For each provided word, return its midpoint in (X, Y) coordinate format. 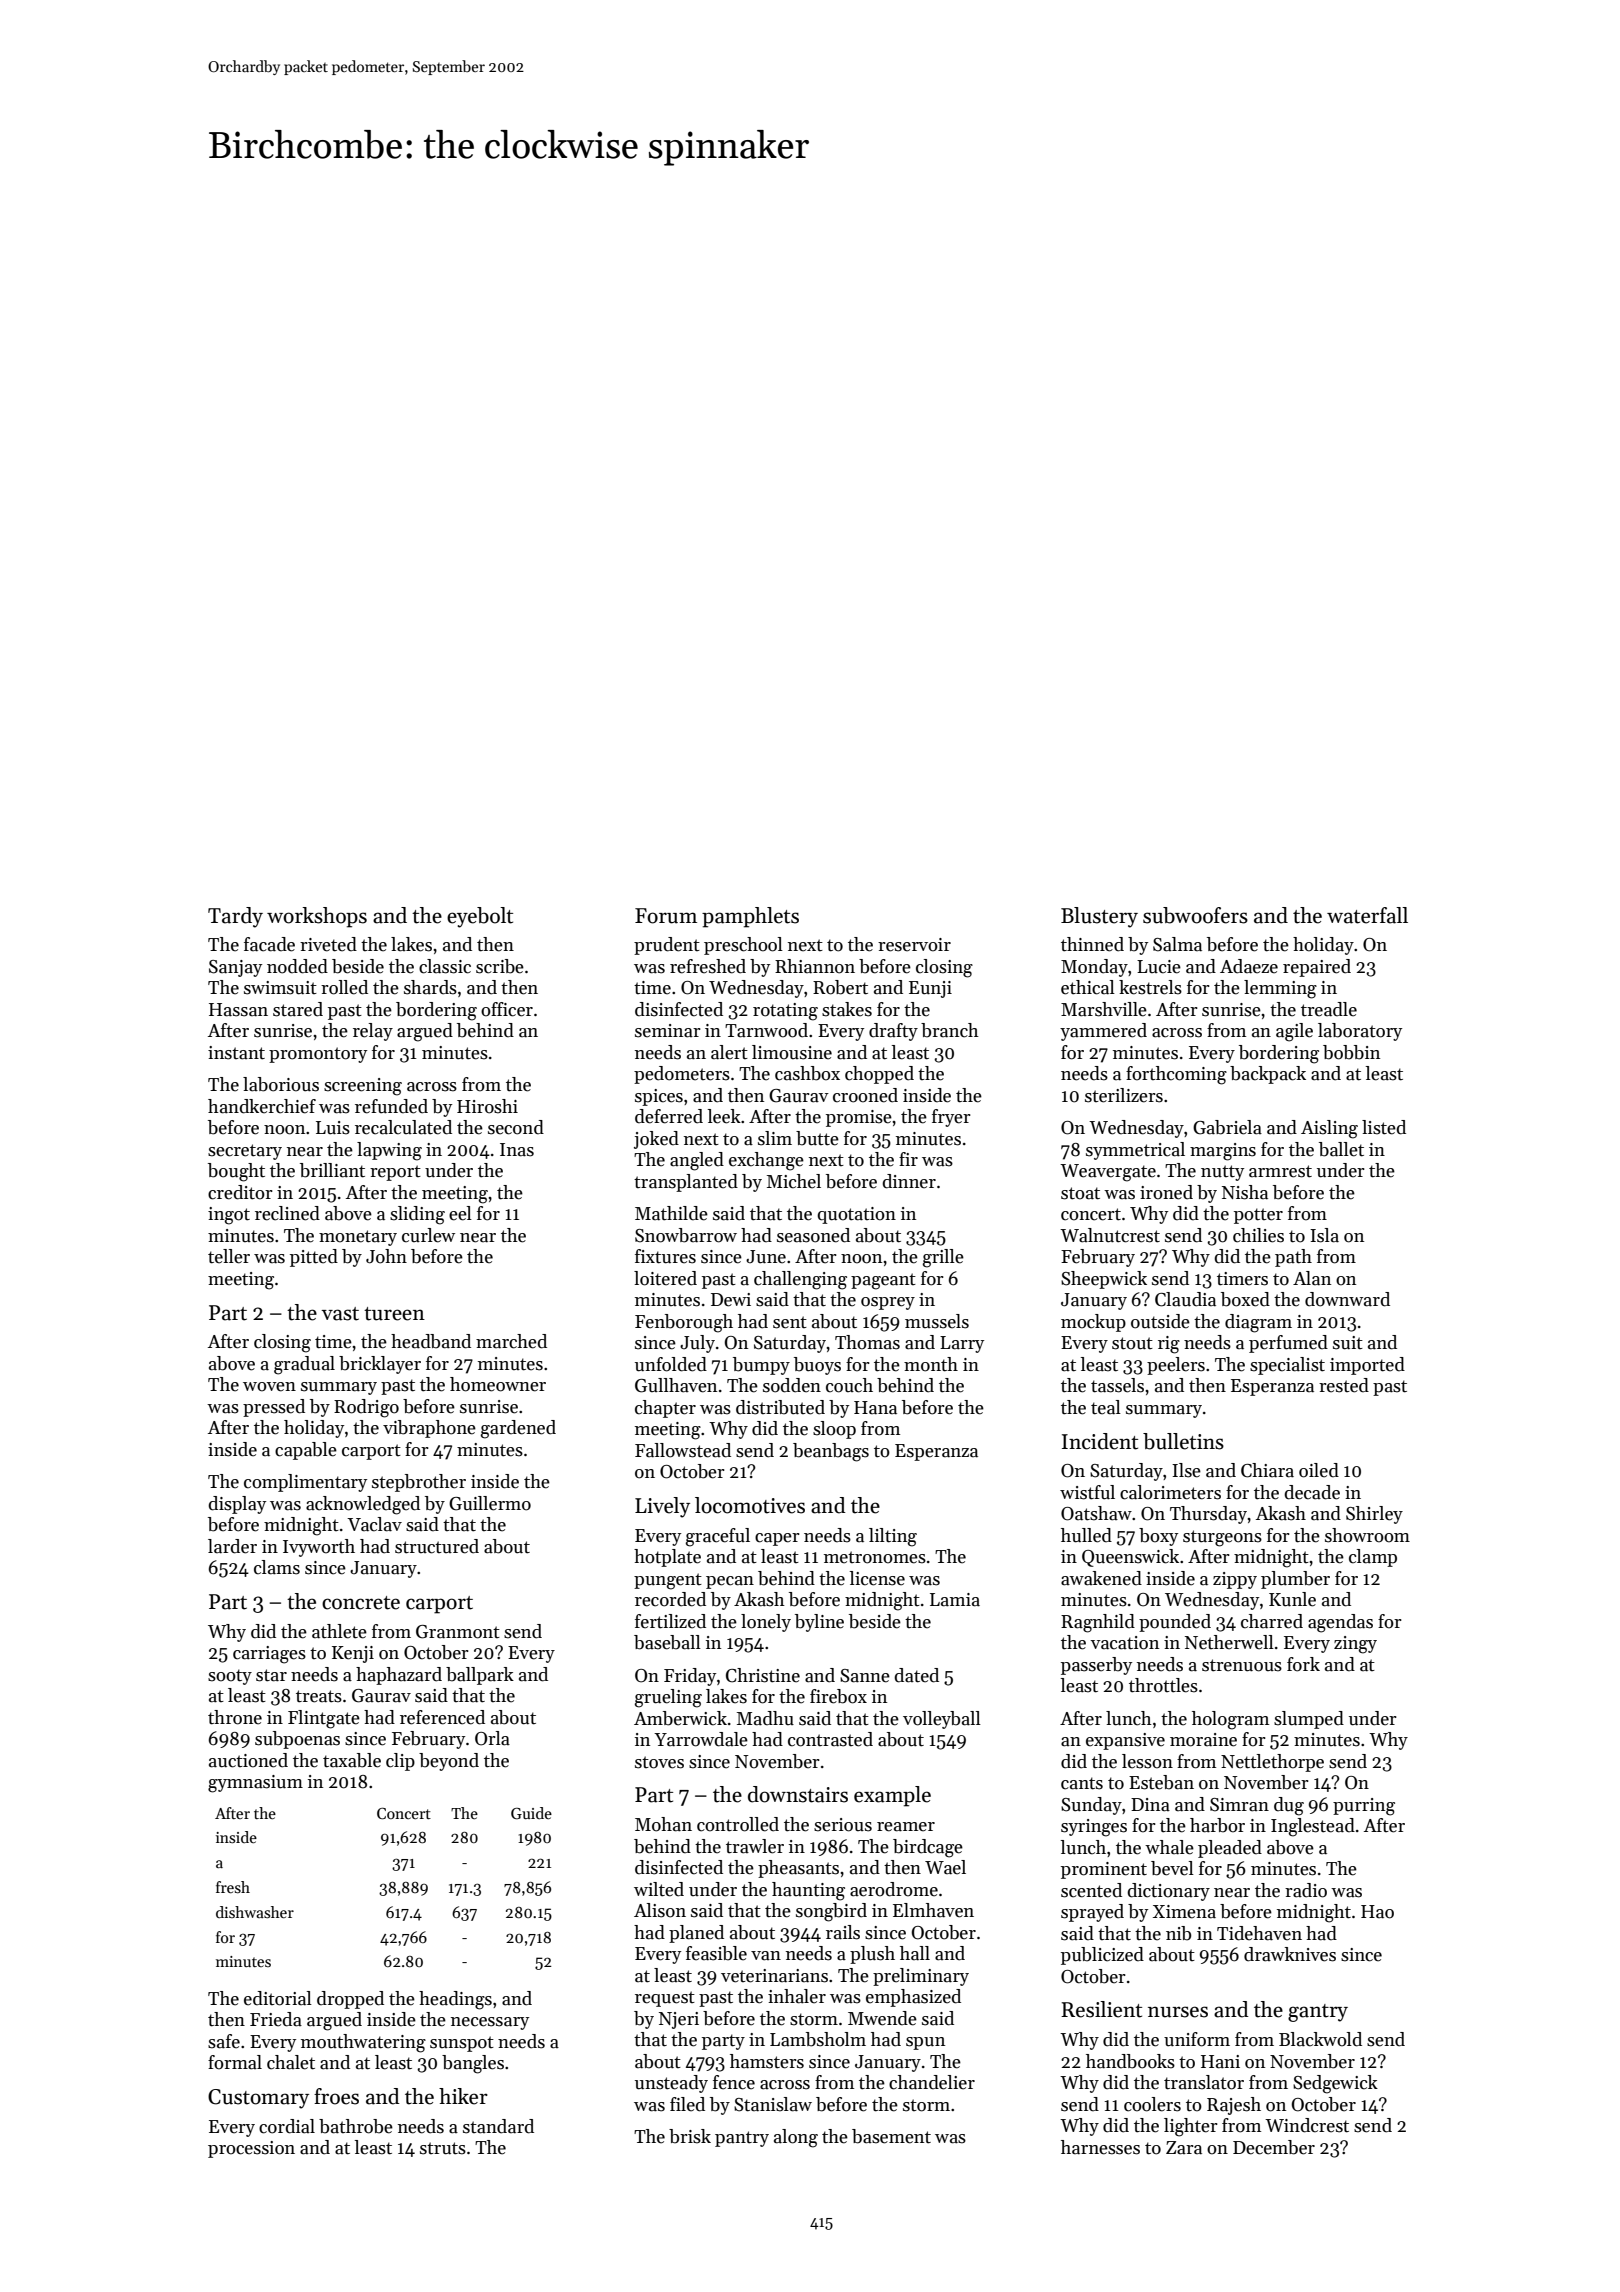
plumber (1295, 1580)
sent (790, 1322)
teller (229, 1256)
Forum (666, 916)
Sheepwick (1104, 1280)
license (877, 1578)
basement (891, 2136)
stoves (659, 1762)
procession (251, 2149)
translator (1204, 2082)
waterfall (1367, 915)
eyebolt (480, 917)
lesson (1147, 1761)
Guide (531, 1813)
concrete (361, 1603)
